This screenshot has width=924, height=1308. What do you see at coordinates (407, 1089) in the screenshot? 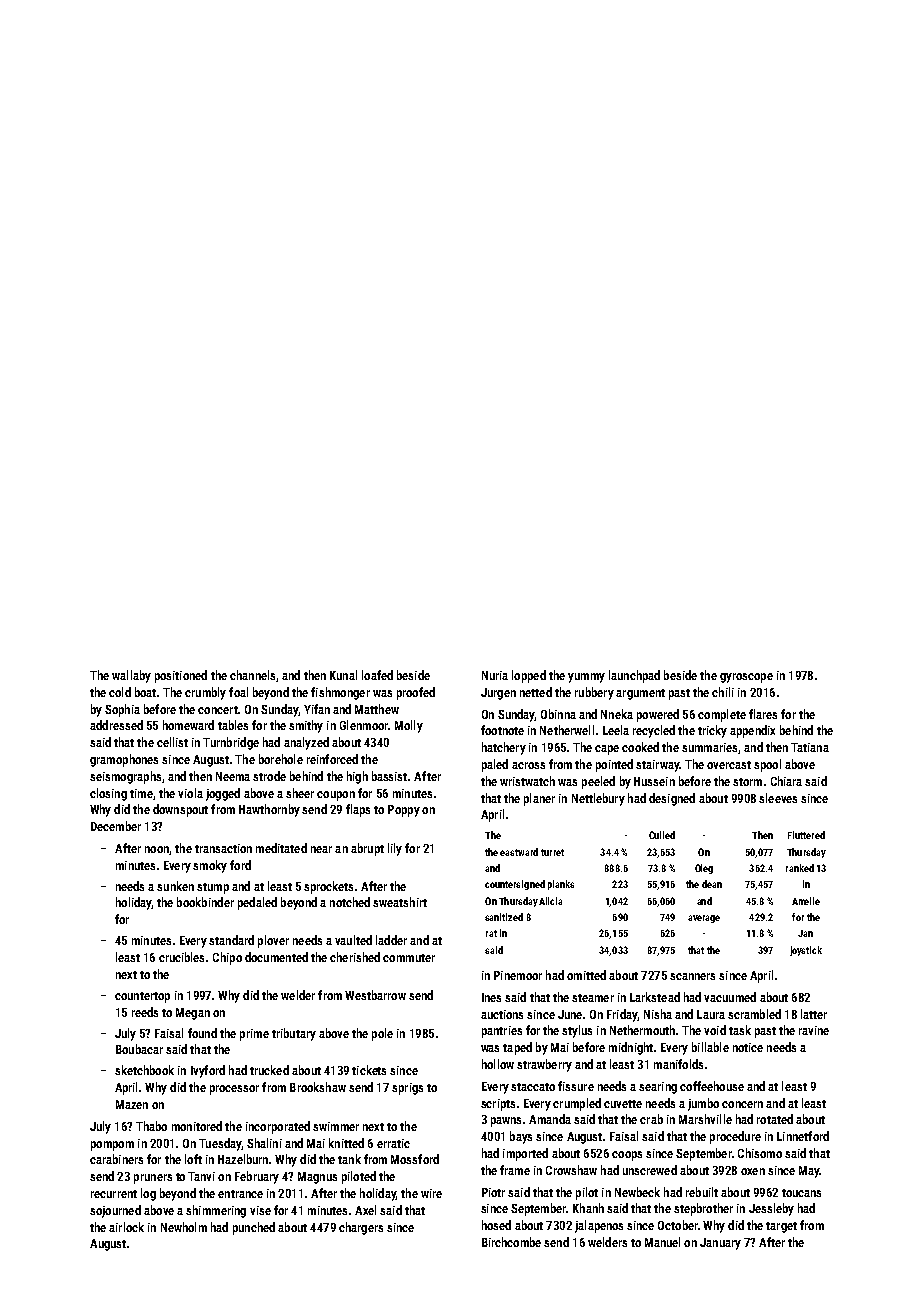
I see `sprigs` at bounding box center [407, 1089].
